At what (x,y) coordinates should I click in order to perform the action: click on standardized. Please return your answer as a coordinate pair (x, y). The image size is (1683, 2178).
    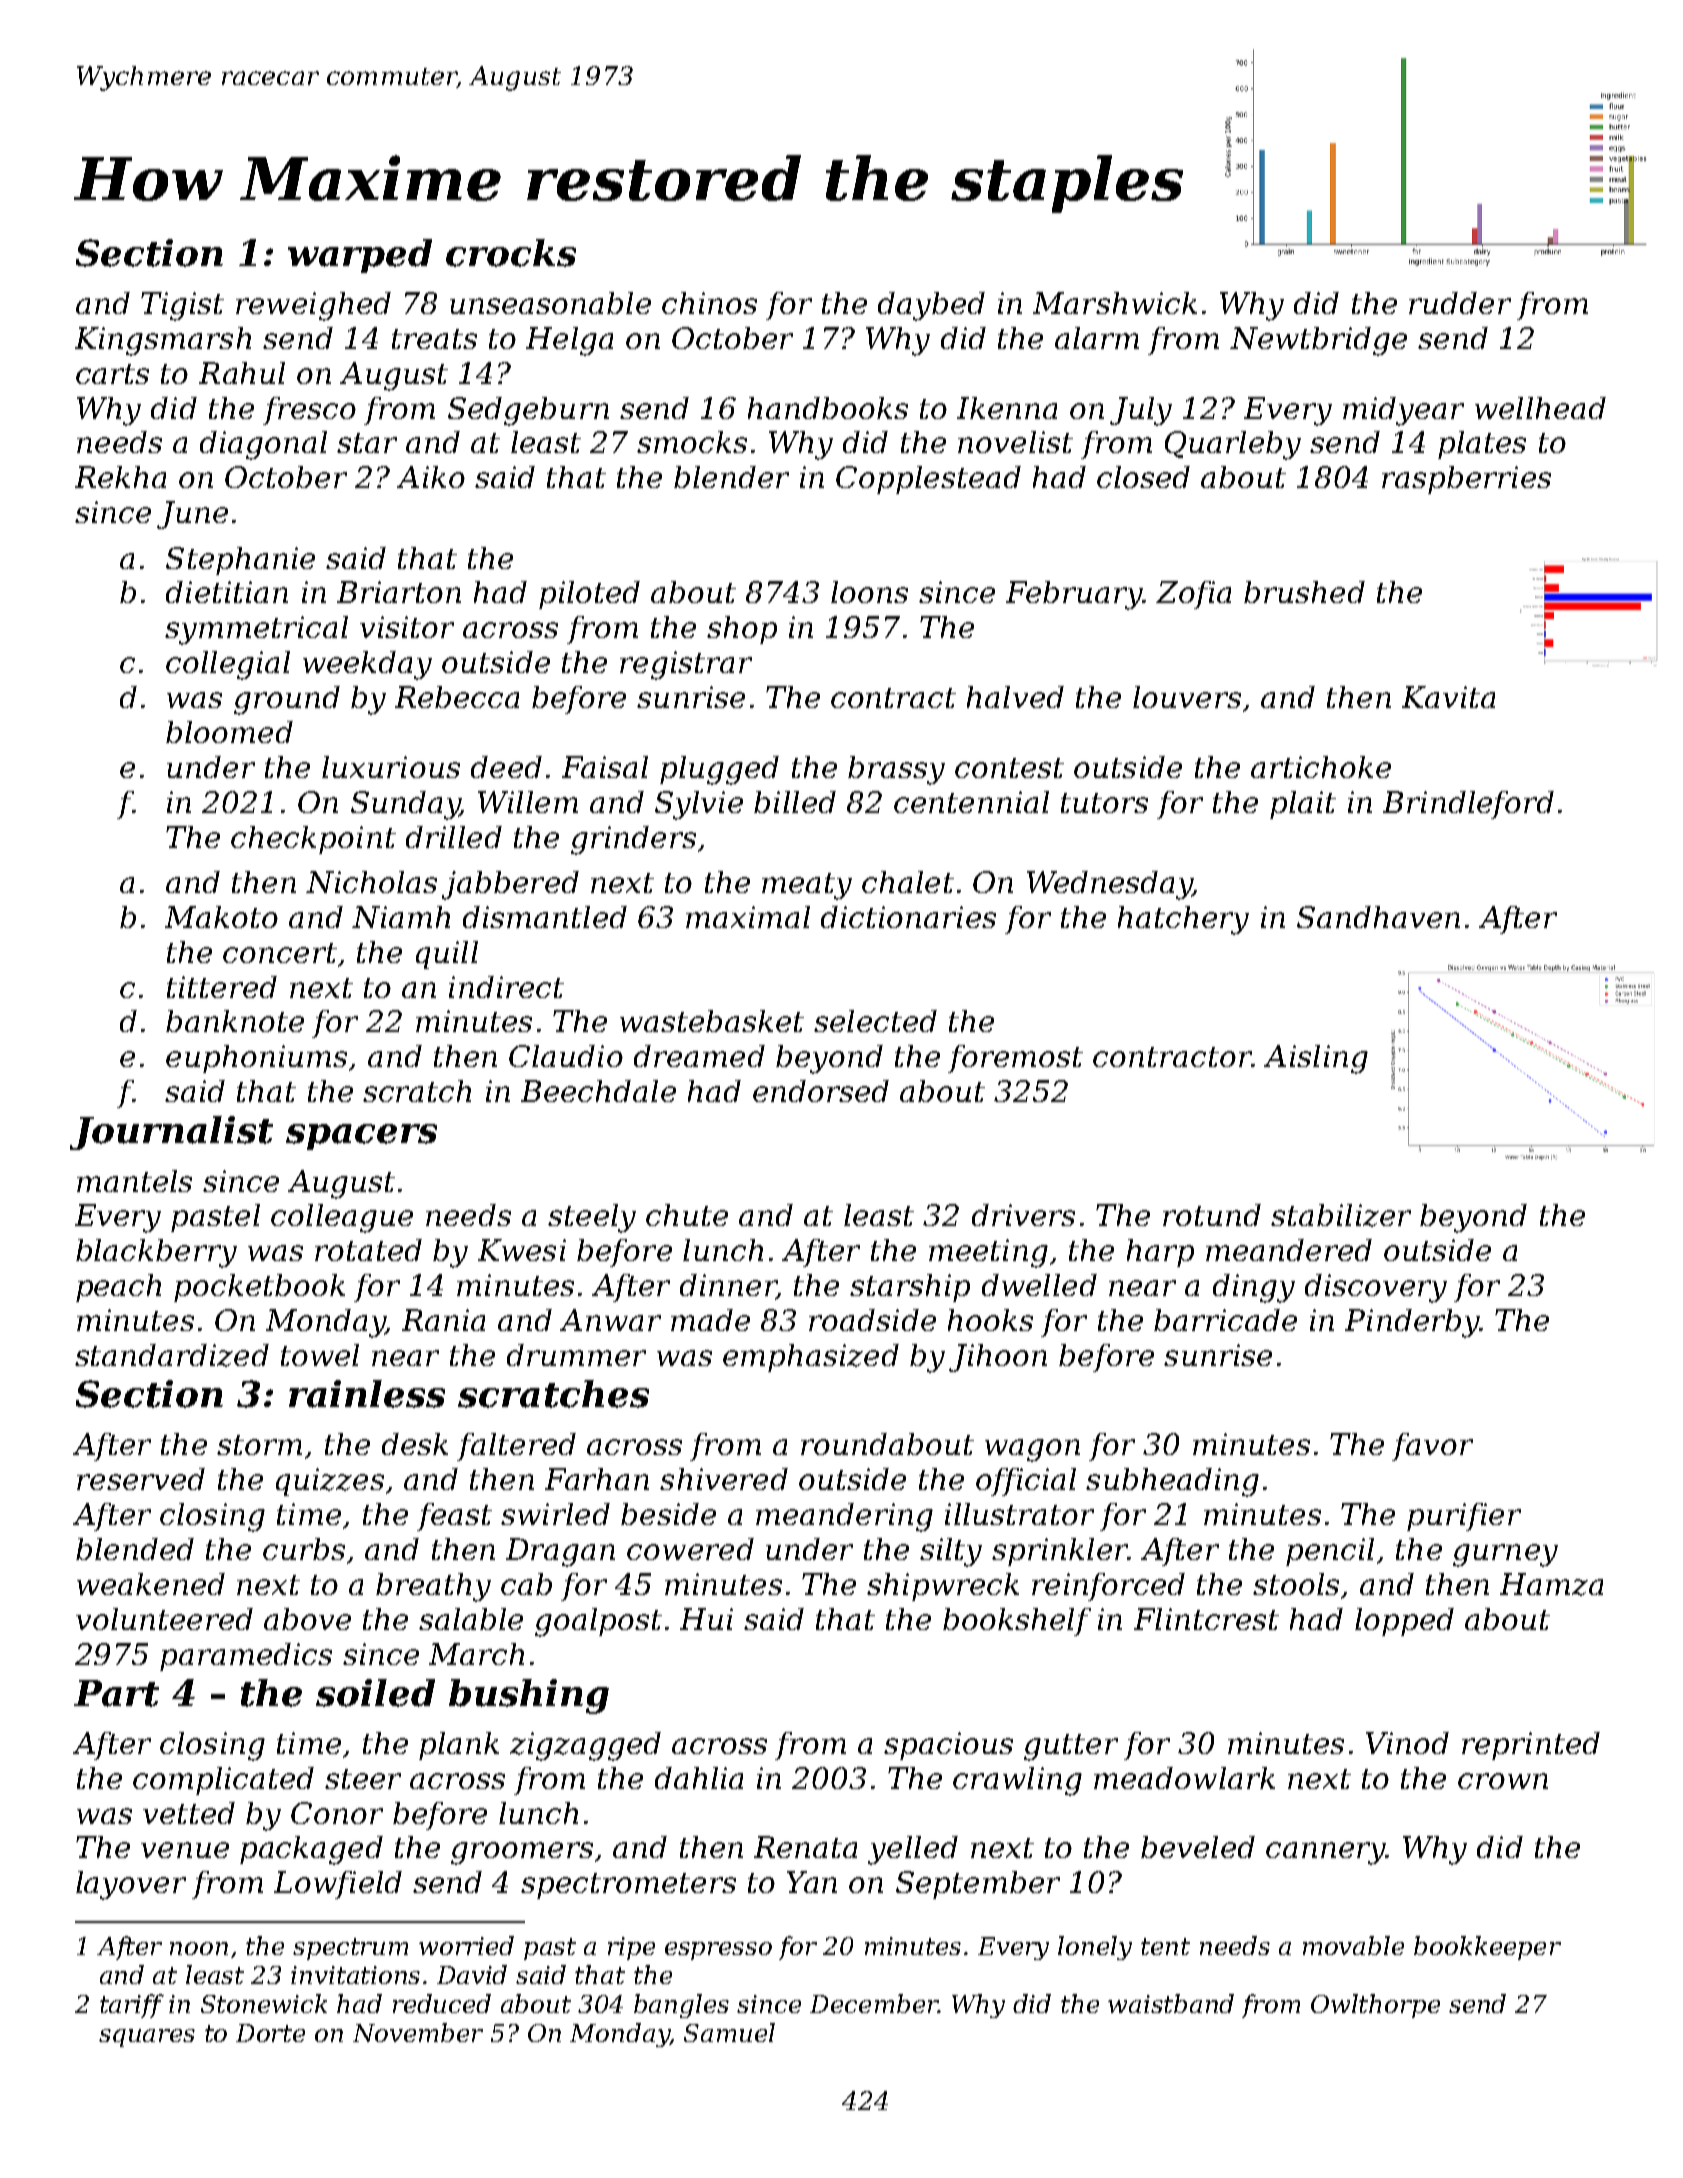
    Looking at the image, I should click on (172, 1355).
